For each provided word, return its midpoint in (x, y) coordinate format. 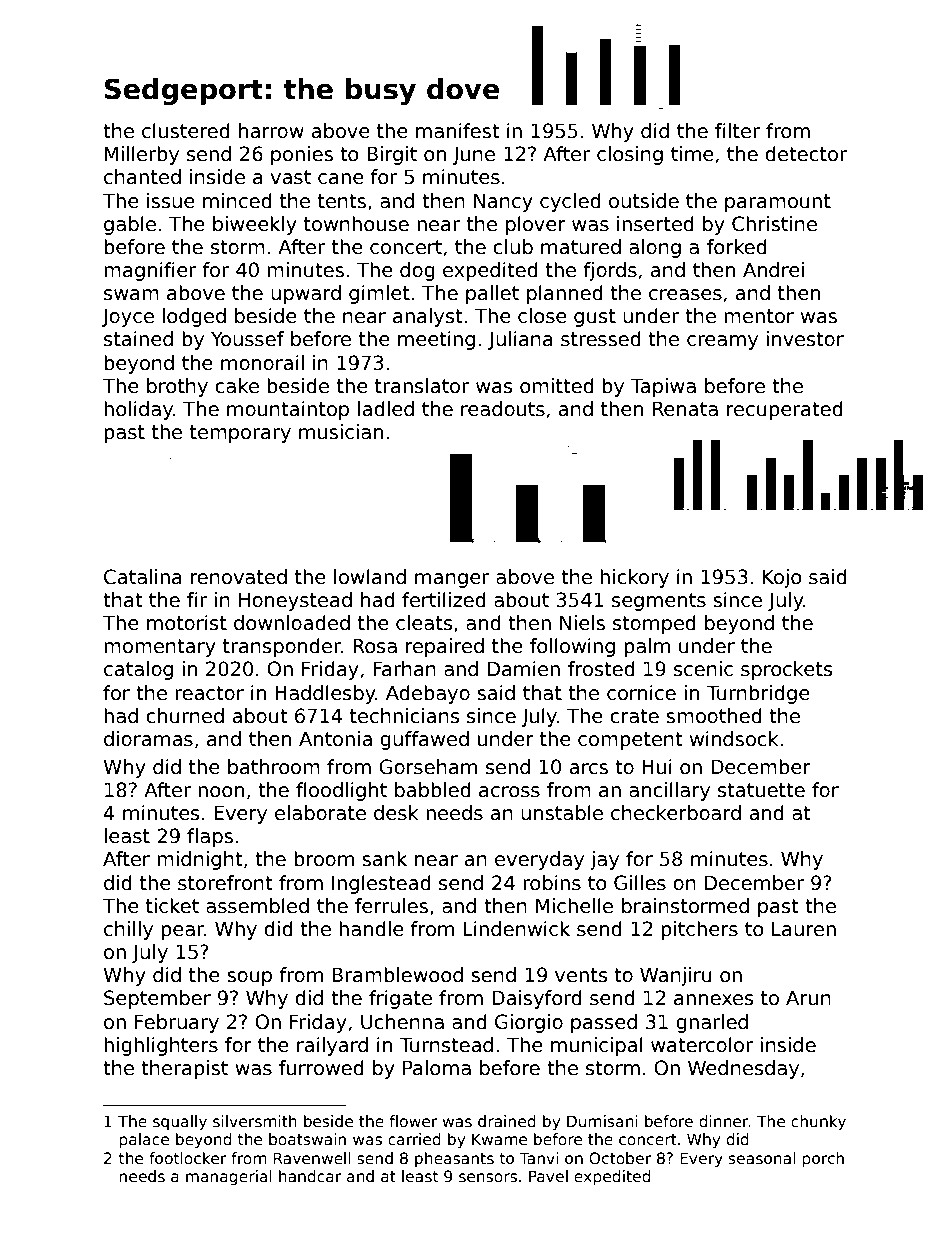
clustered (186, 131)
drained (507, 1121)
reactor (209, 693)
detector (806, 154)
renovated (239, 577)
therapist (184, 1069)
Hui (657, 767)
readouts (503, 409)
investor (805, 339)
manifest (457, 131)
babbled (433, 790)
